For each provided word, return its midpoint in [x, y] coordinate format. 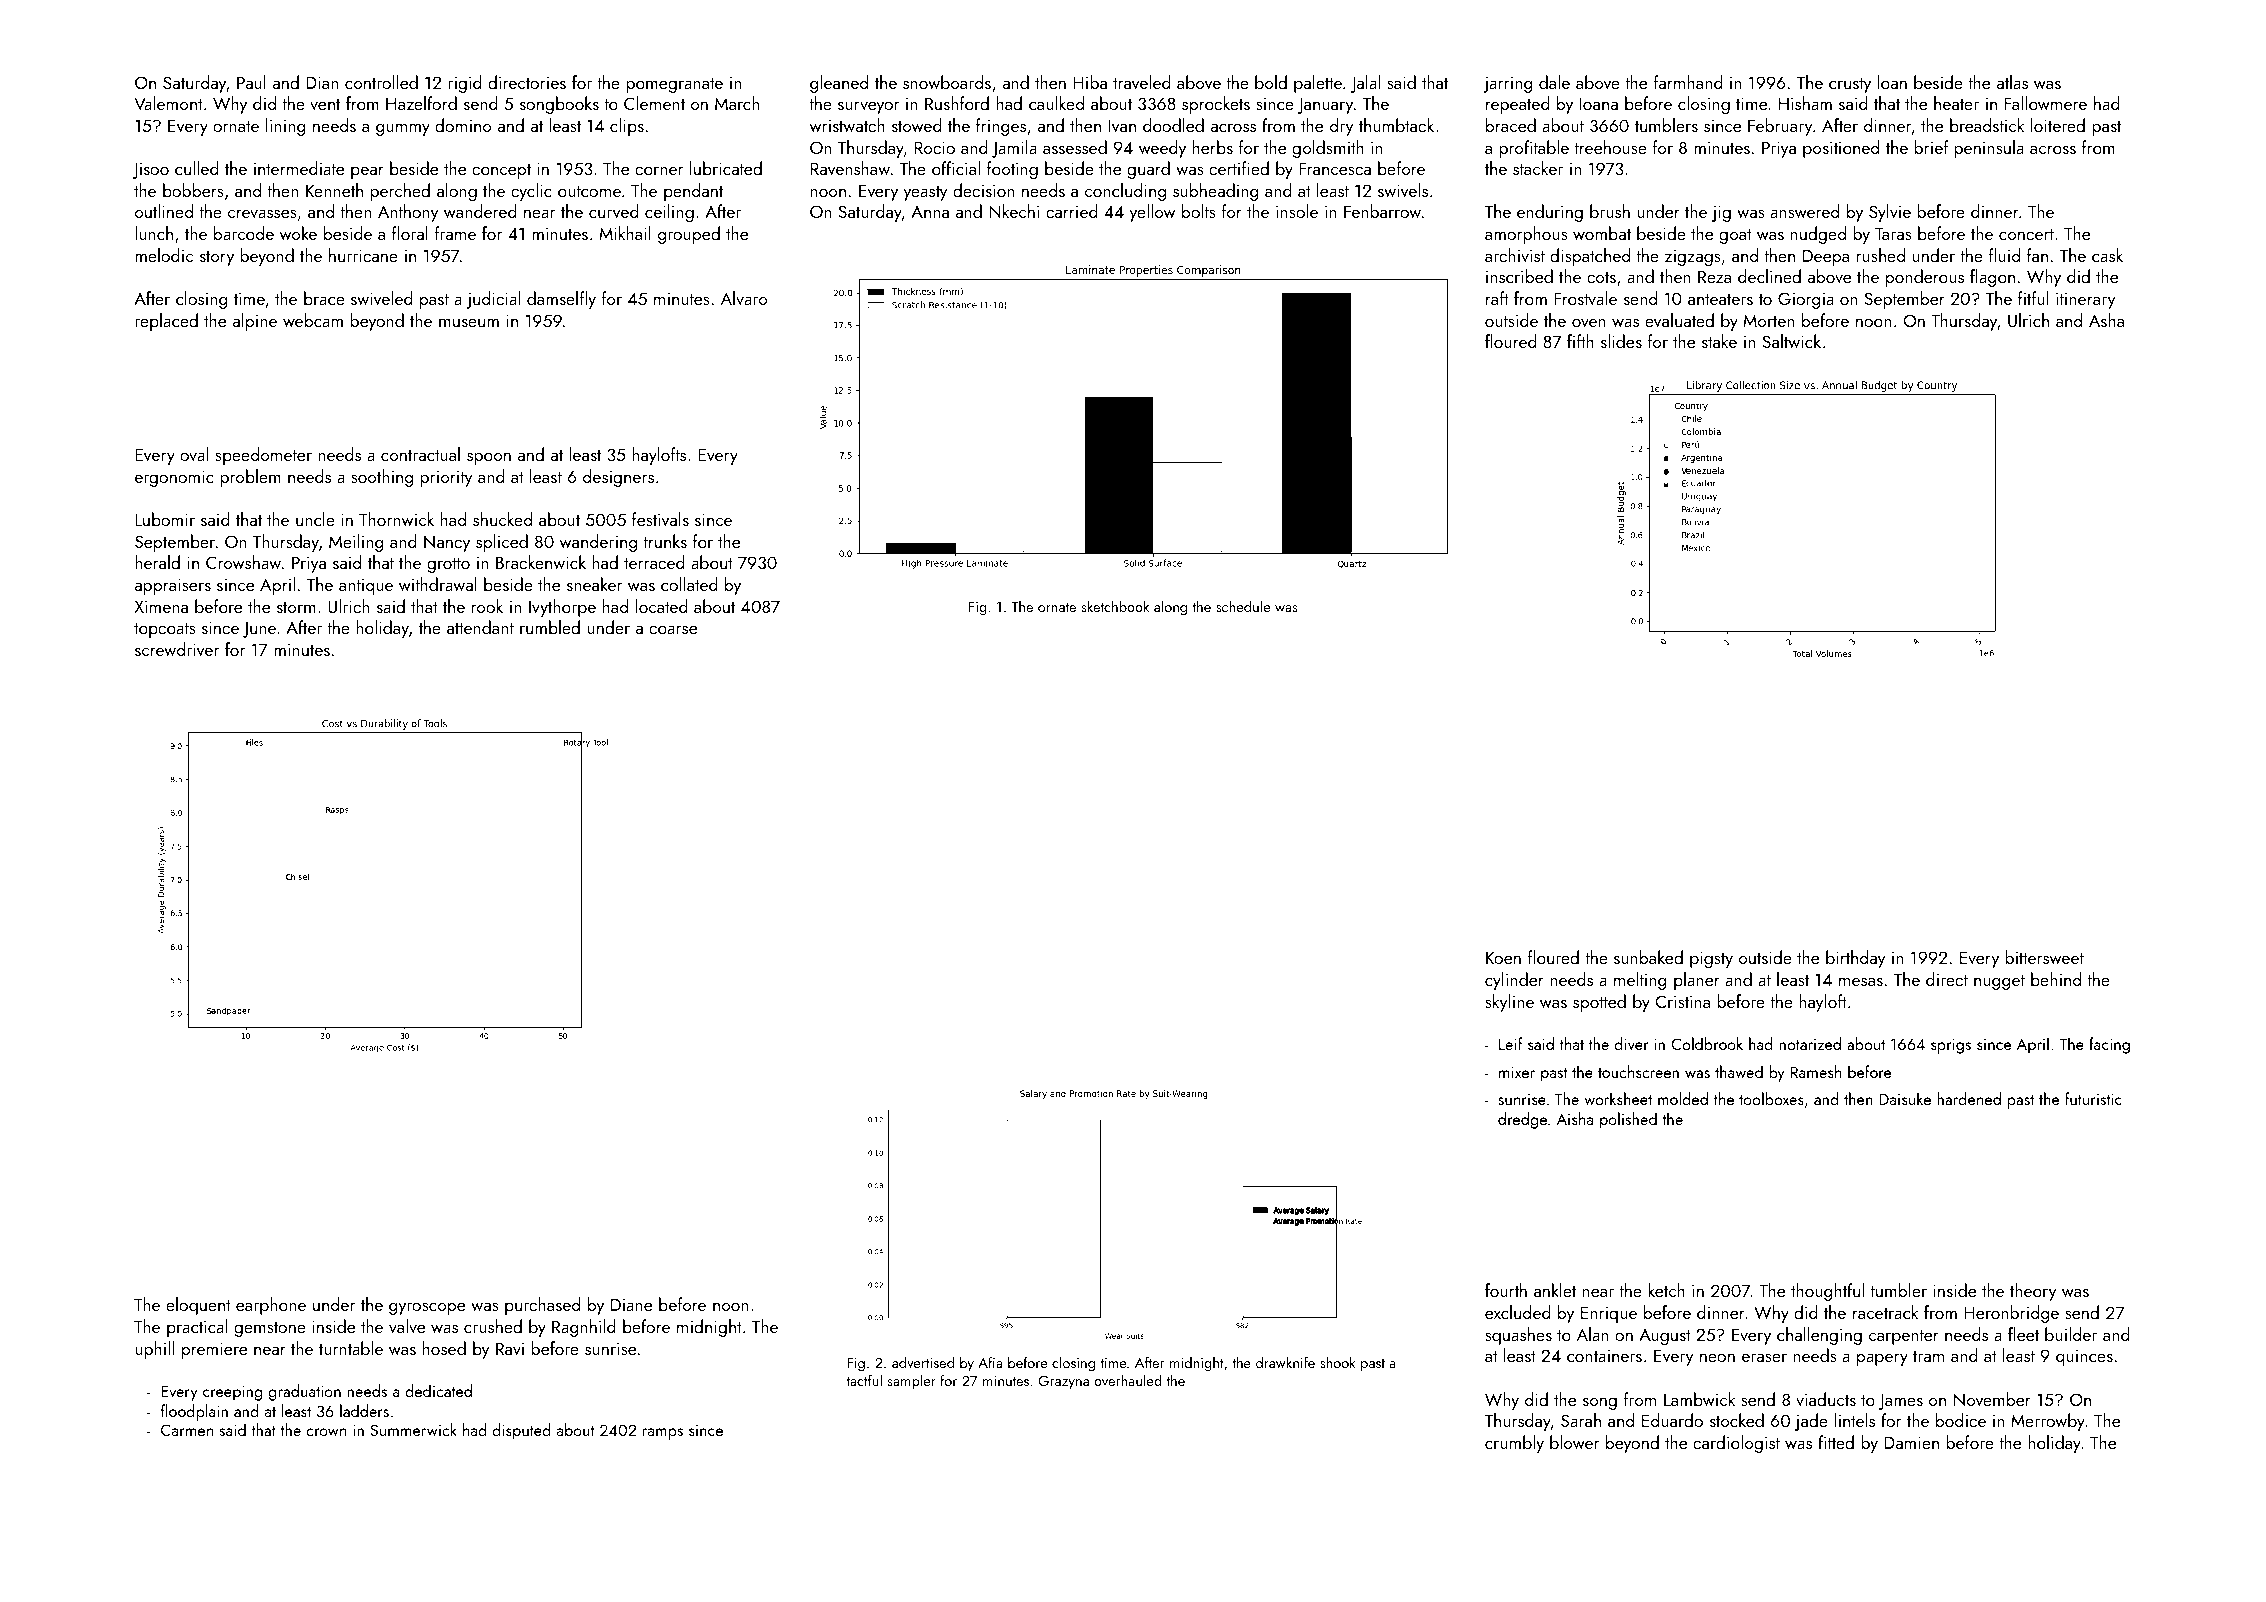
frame [455, 233]
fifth [1580, 341]
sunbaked [1648, 957]
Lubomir [165, 519]
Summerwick [413, 1429]
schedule [1243, 606]
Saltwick [1791, 341]
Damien [1911, 1442]
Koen [1503, 957]
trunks [665, 541]
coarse [673, 630]
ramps [663, 1434]
